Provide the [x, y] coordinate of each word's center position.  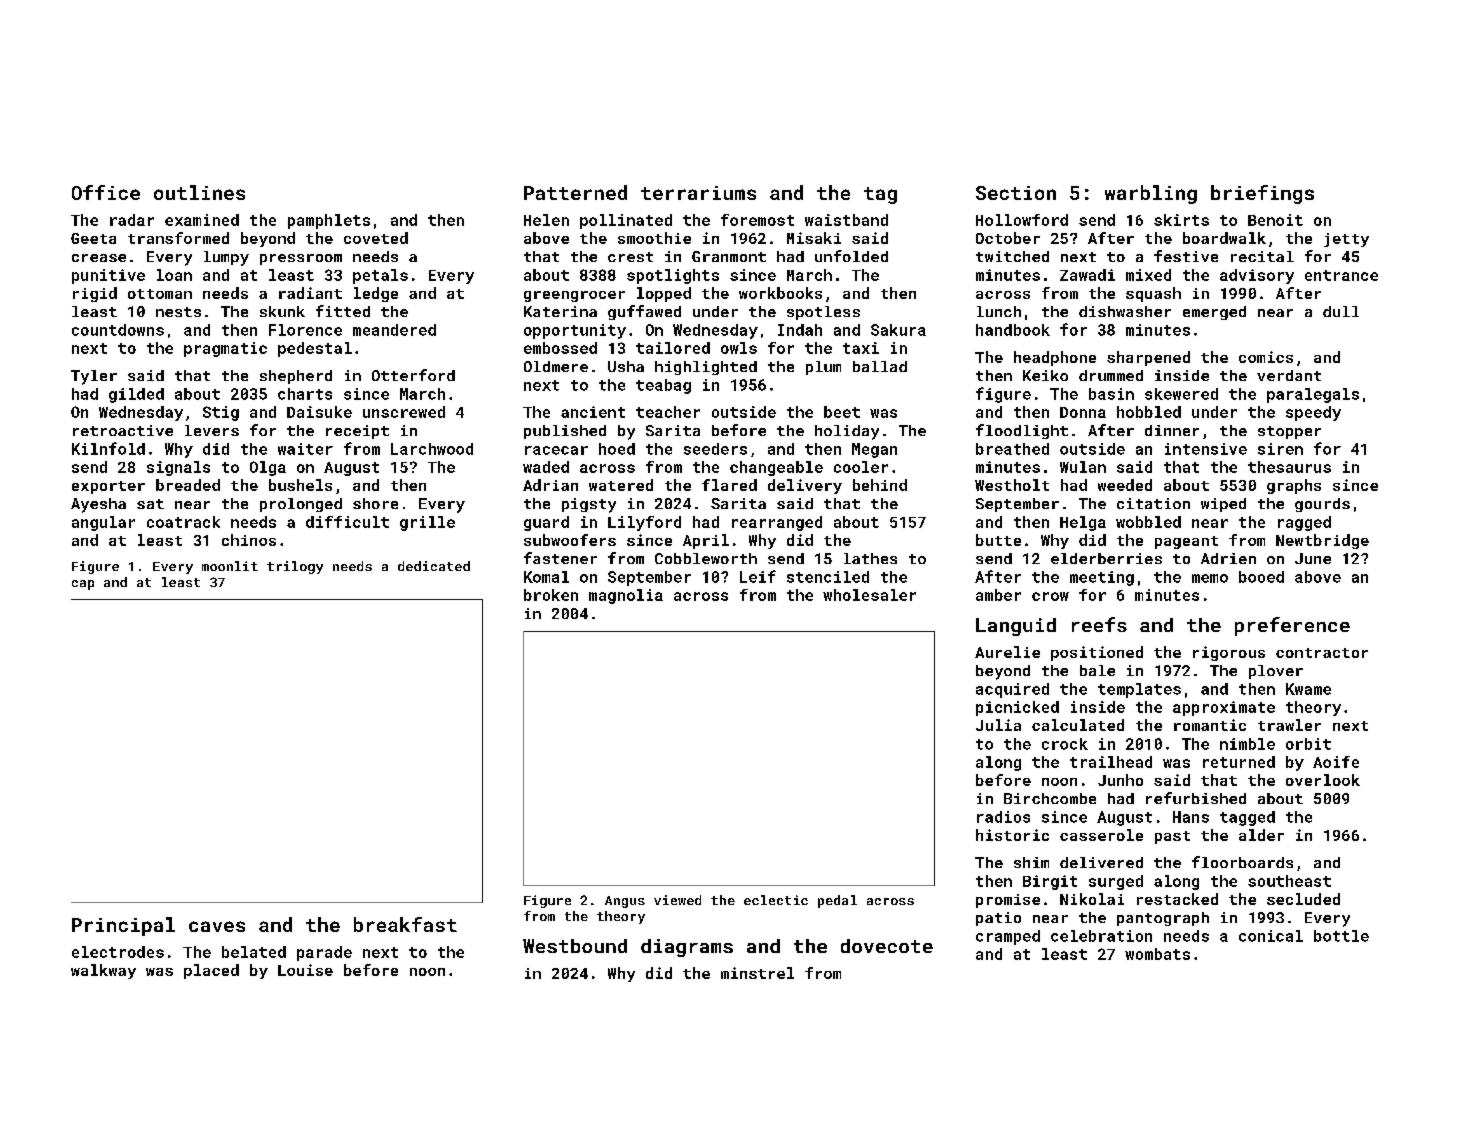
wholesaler [869, 595]
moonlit [230, 566]
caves [217, 926]
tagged [1247, 818]
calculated [1078, 725]
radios [1003, 817]
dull [1341, 311]
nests [178, 312]
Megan [874, 450]
